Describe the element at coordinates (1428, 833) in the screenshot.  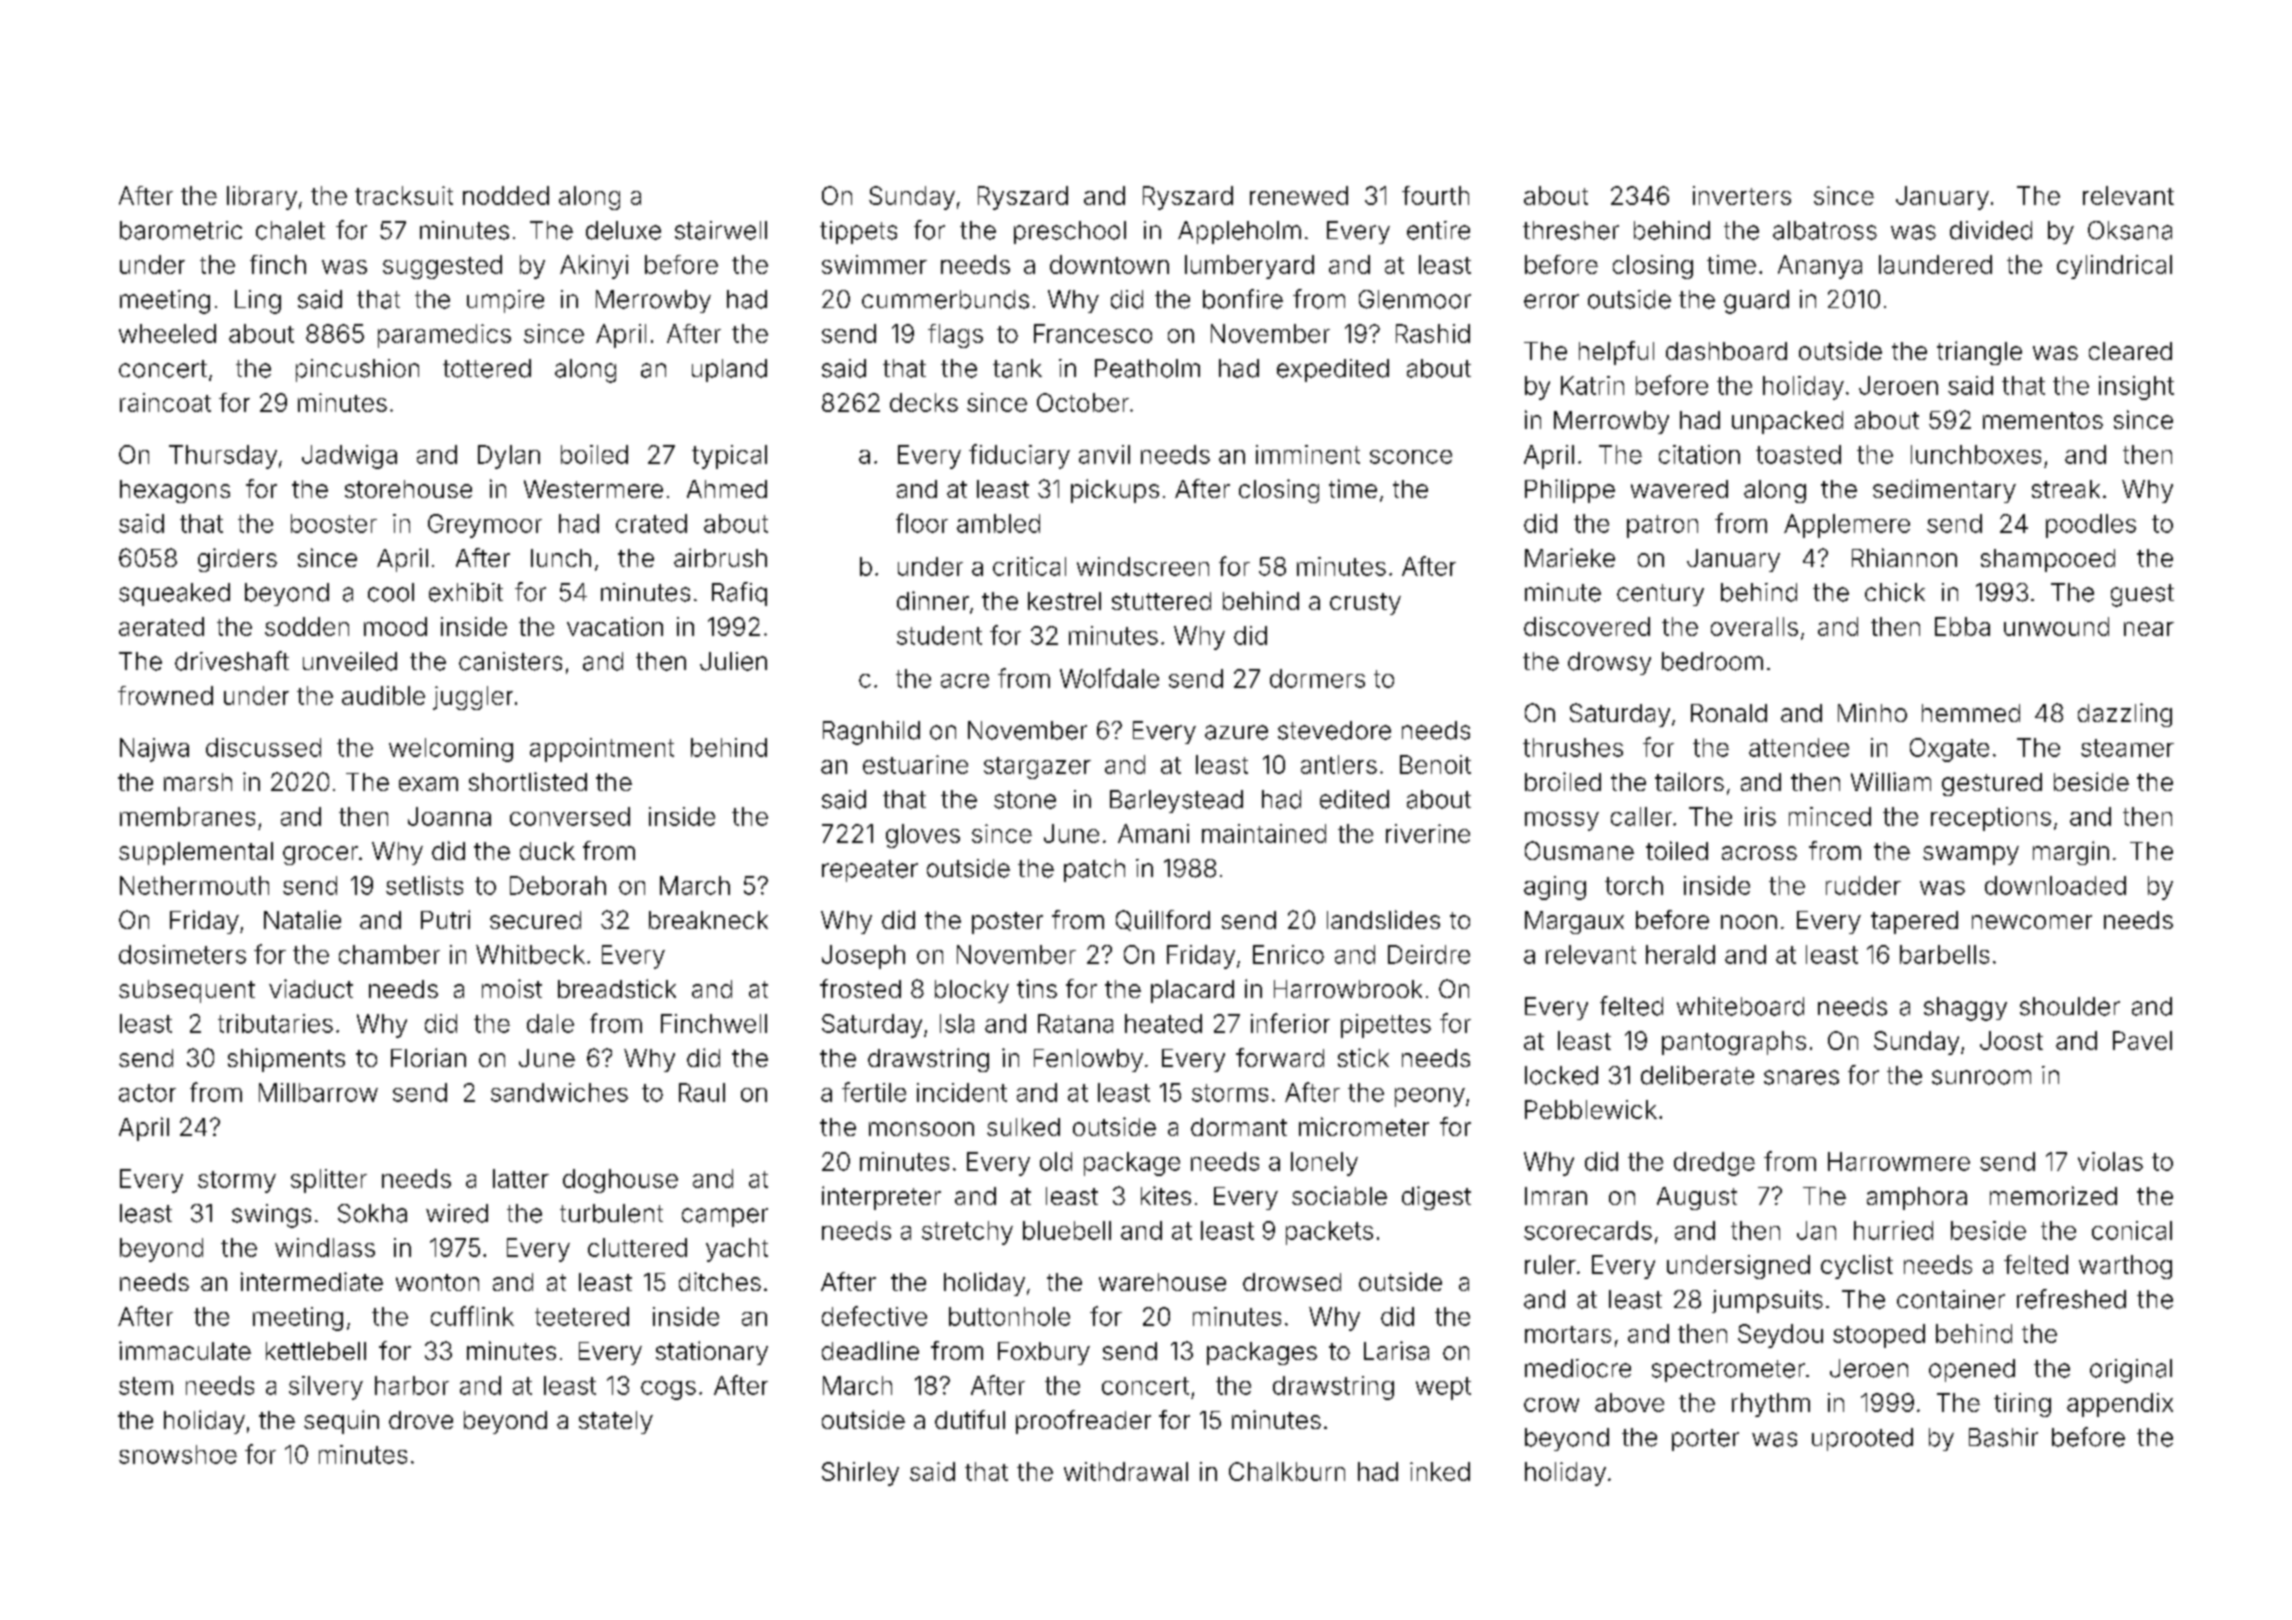
I see `riverine` at that location.
